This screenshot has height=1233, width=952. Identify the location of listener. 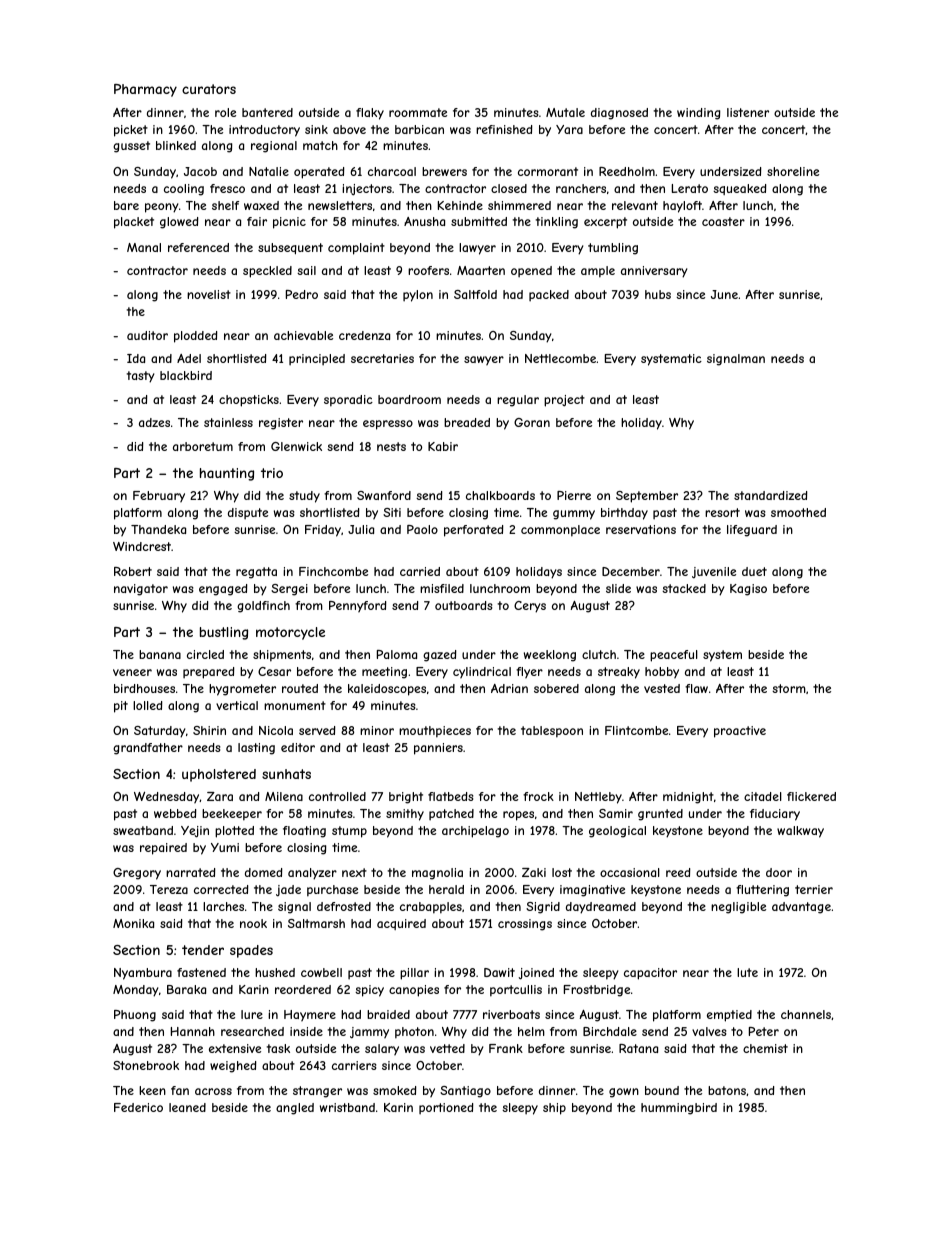
(748, 112).
